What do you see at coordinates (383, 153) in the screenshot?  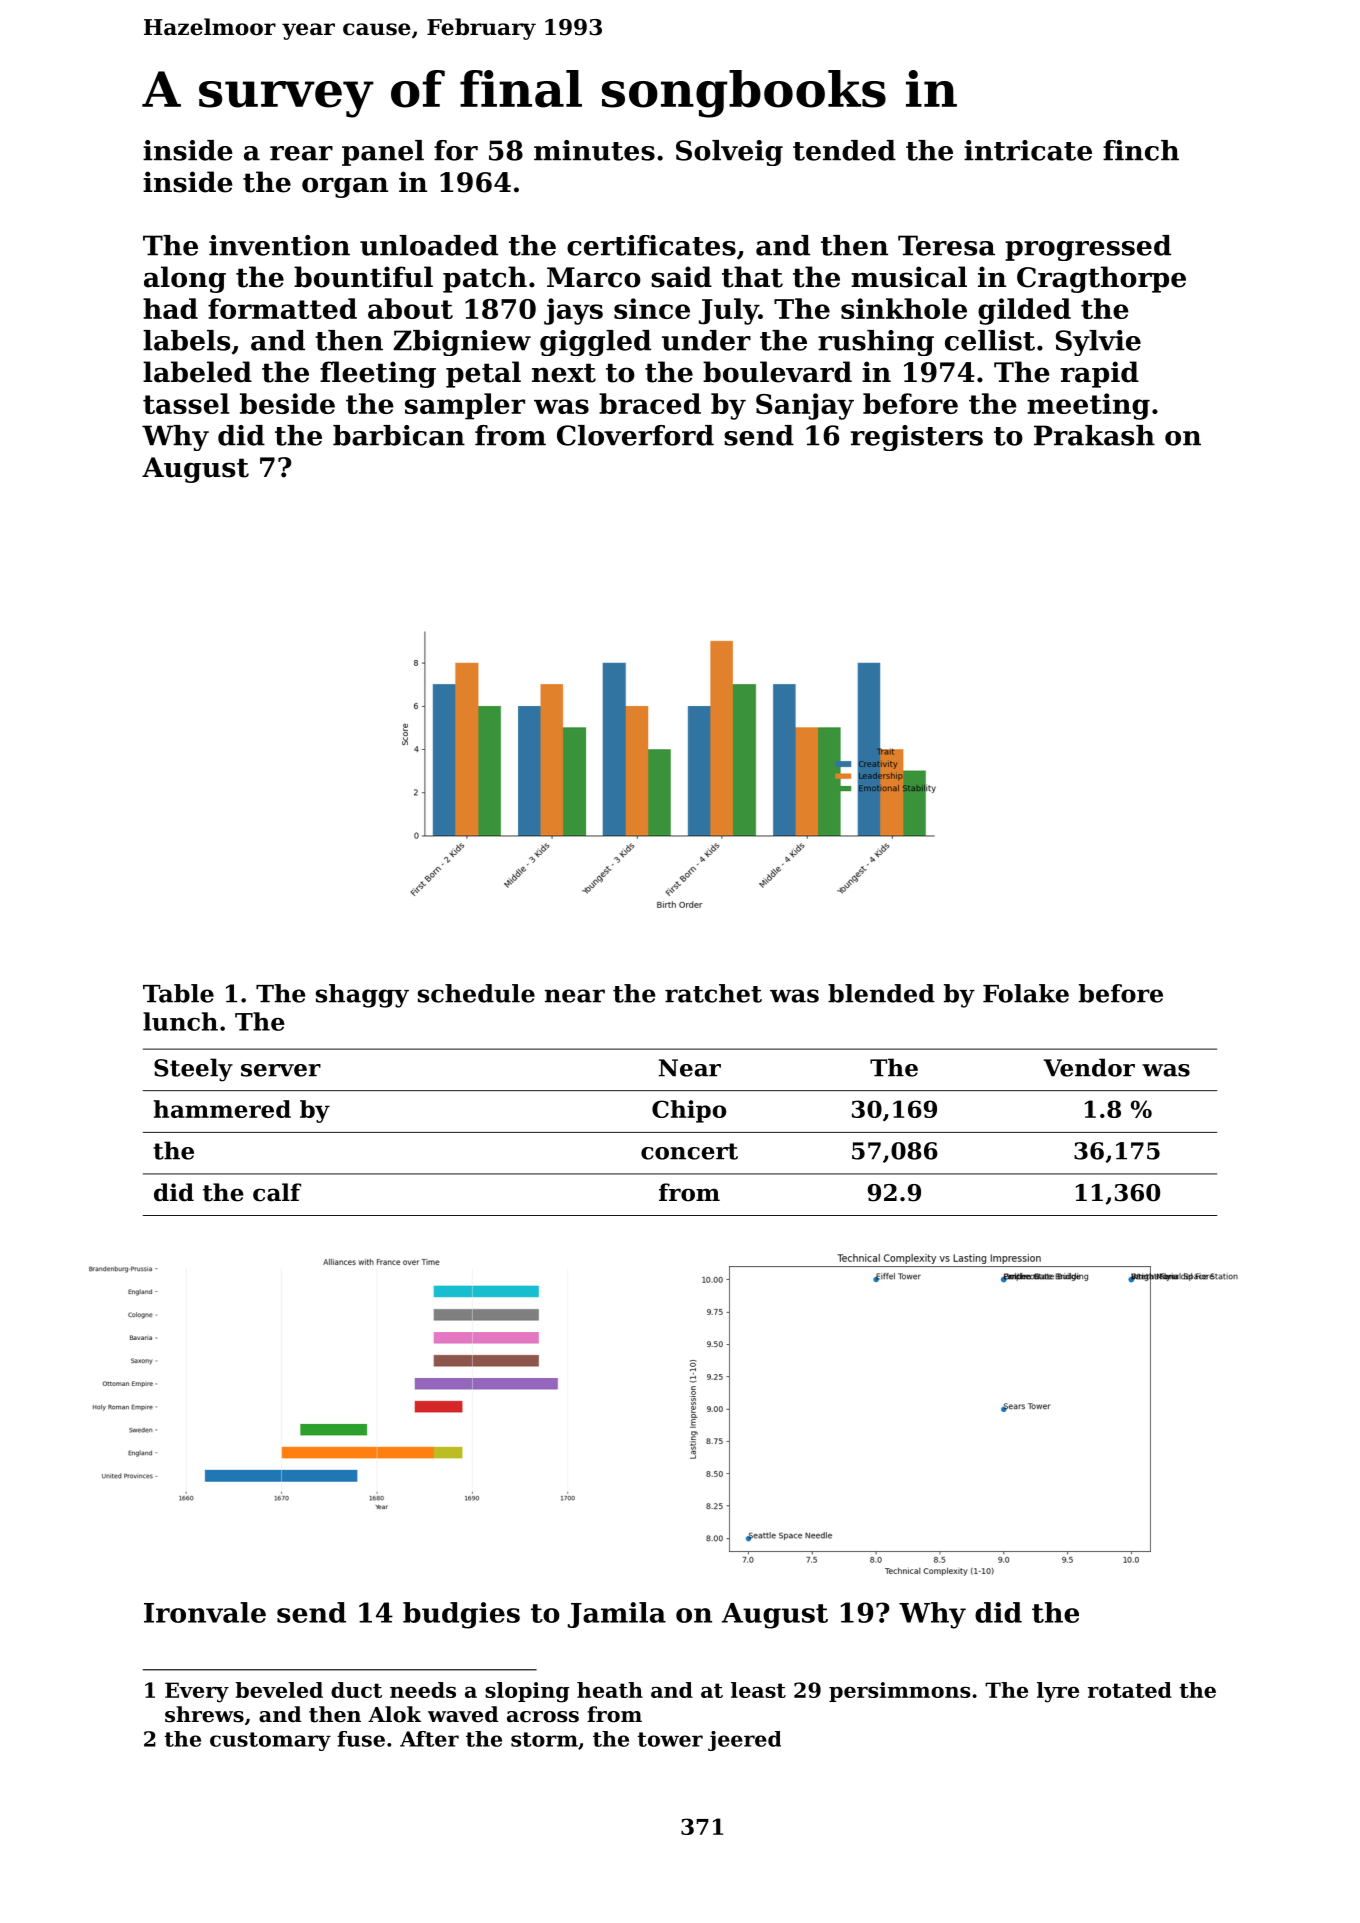 I see `panel` at bounding box center [383, 153].
